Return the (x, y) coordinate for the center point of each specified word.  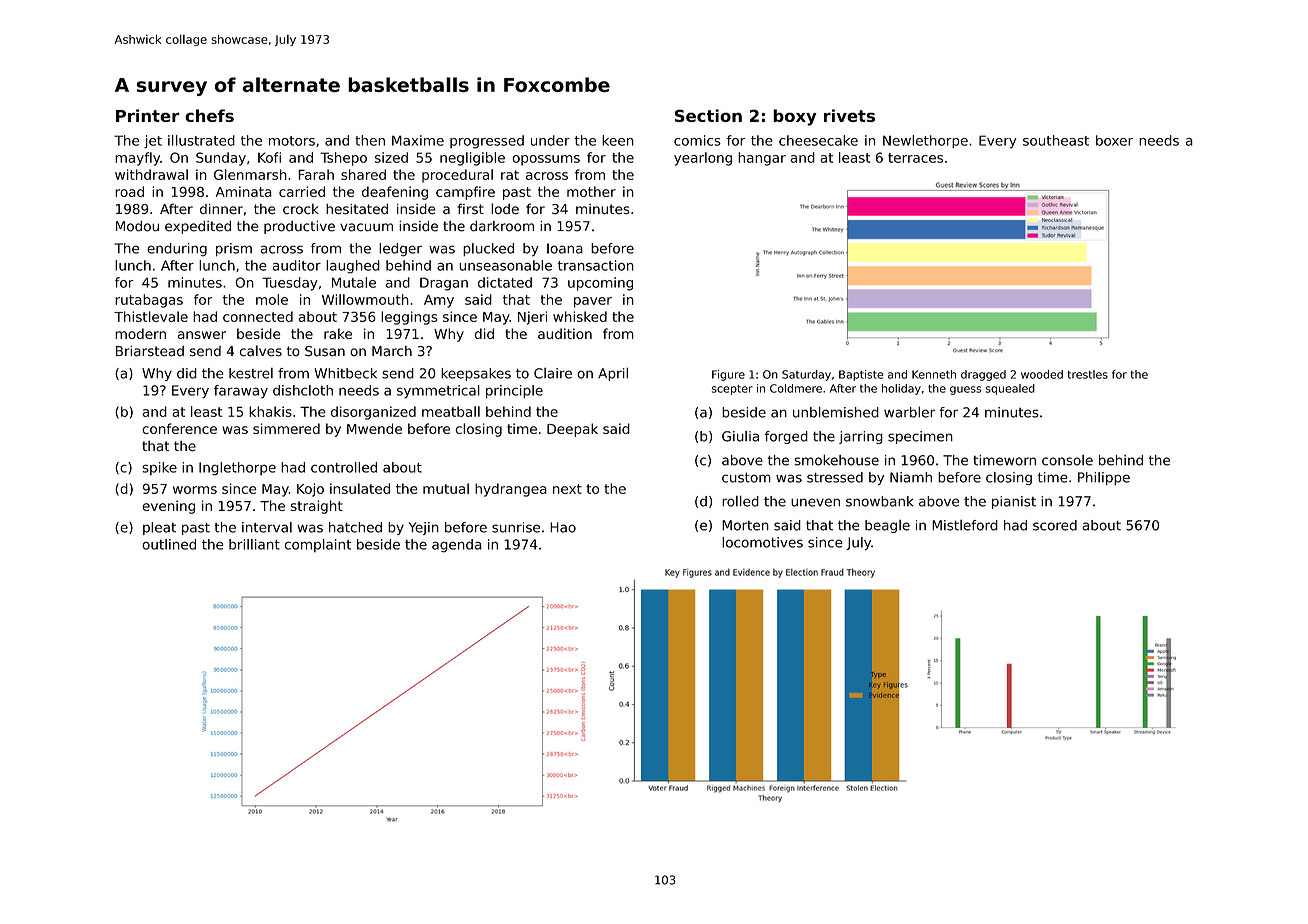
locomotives (762, 542)
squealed (1010, 389)
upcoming (600, 284)
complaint (317, 545)
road (129, 191)
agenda (457, 546)
